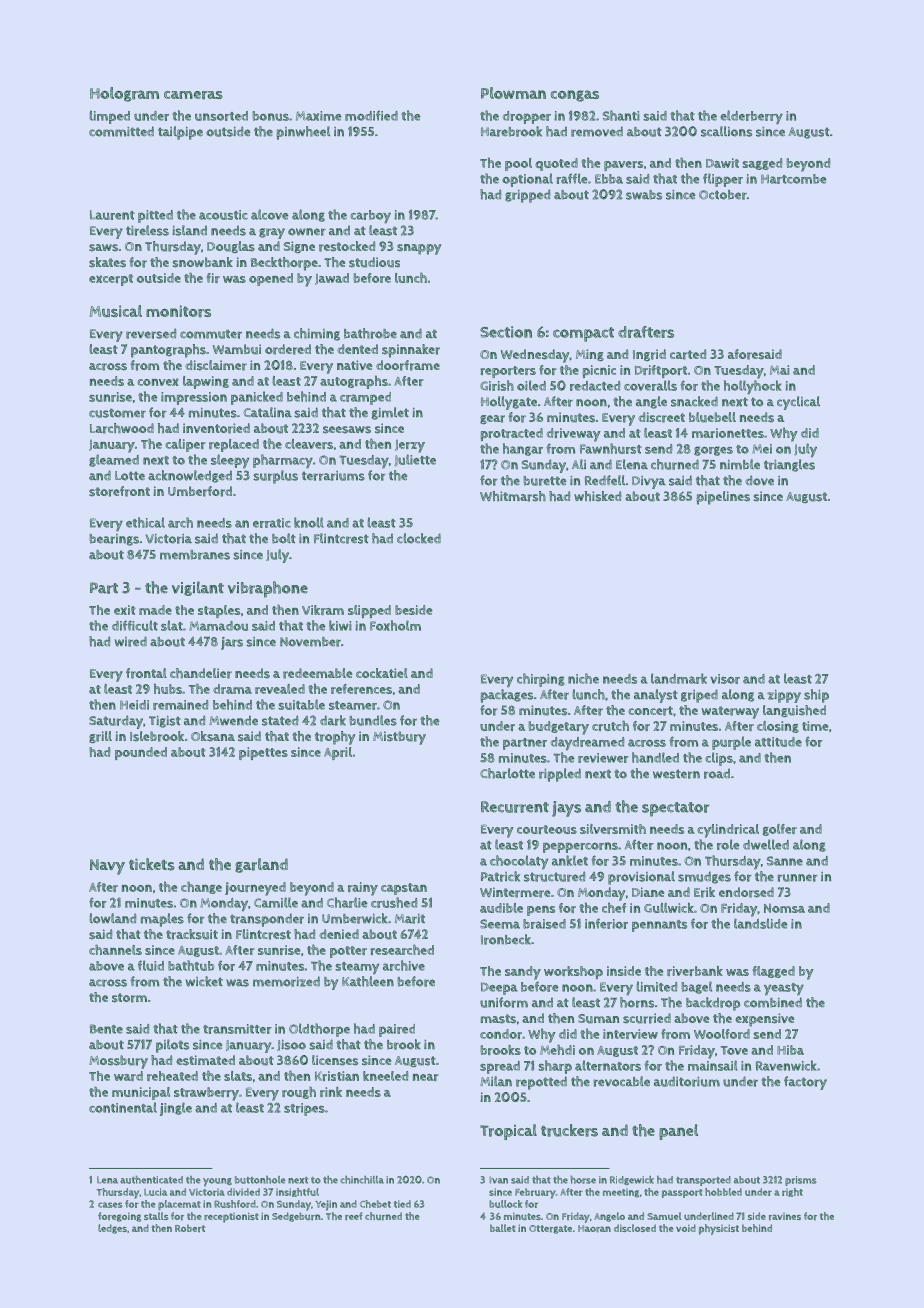  What do you see at coordinates (778, 742) in the screenshot?
I see `attitude` at bounding box center [778, 742].
